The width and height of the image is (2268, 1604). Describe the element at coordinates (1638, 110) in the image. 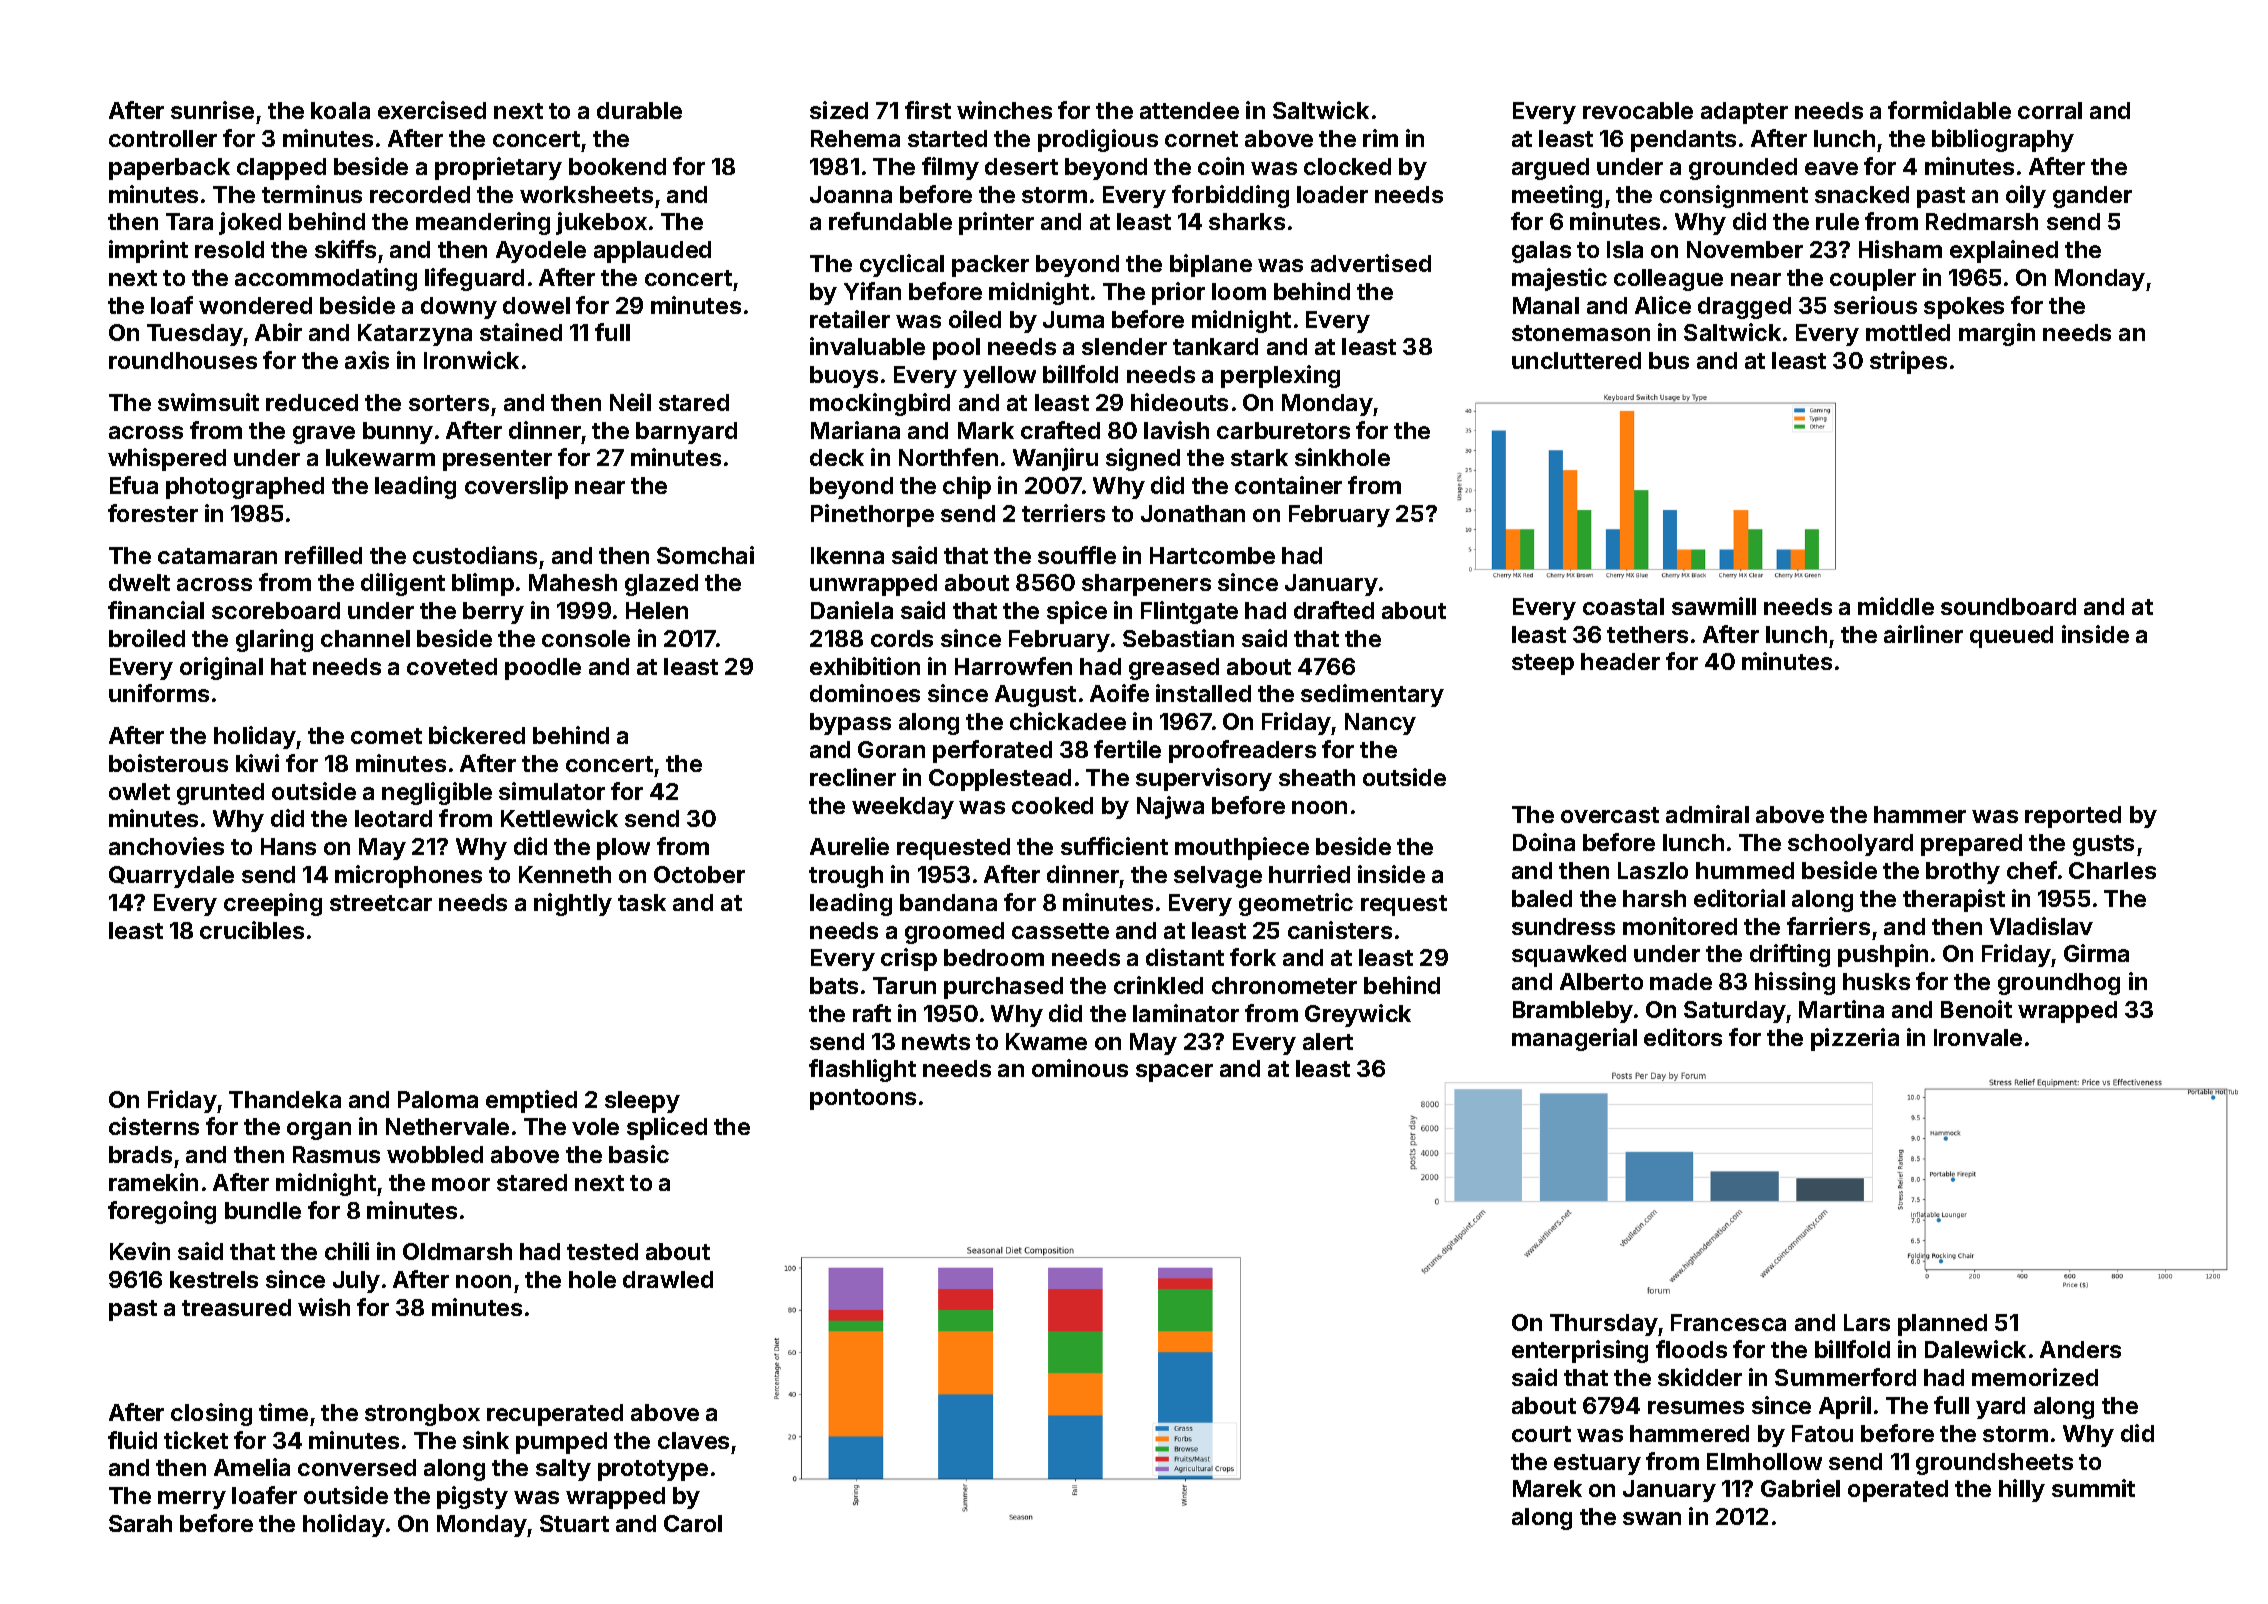

I see `revocable` at that location.
